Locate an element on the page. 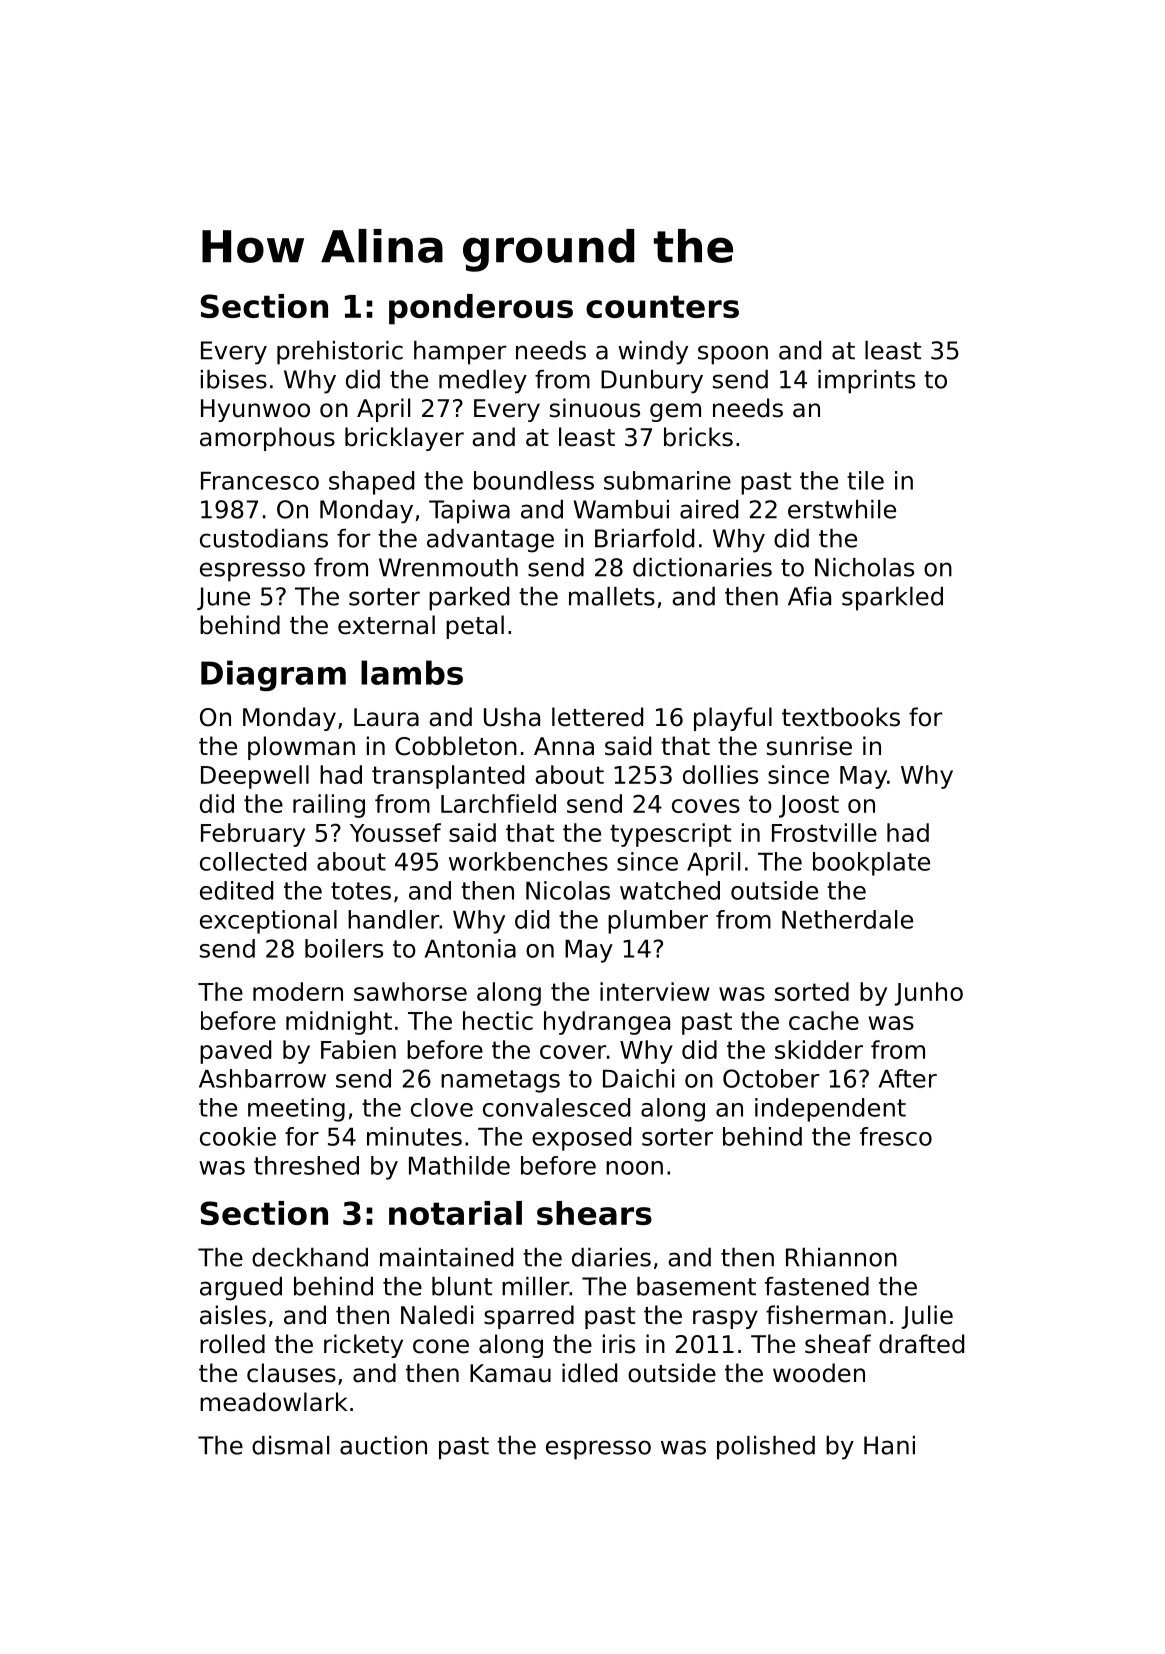 This image has width=1165, height=1654. textbooks is located at coordinates (841, 717).
